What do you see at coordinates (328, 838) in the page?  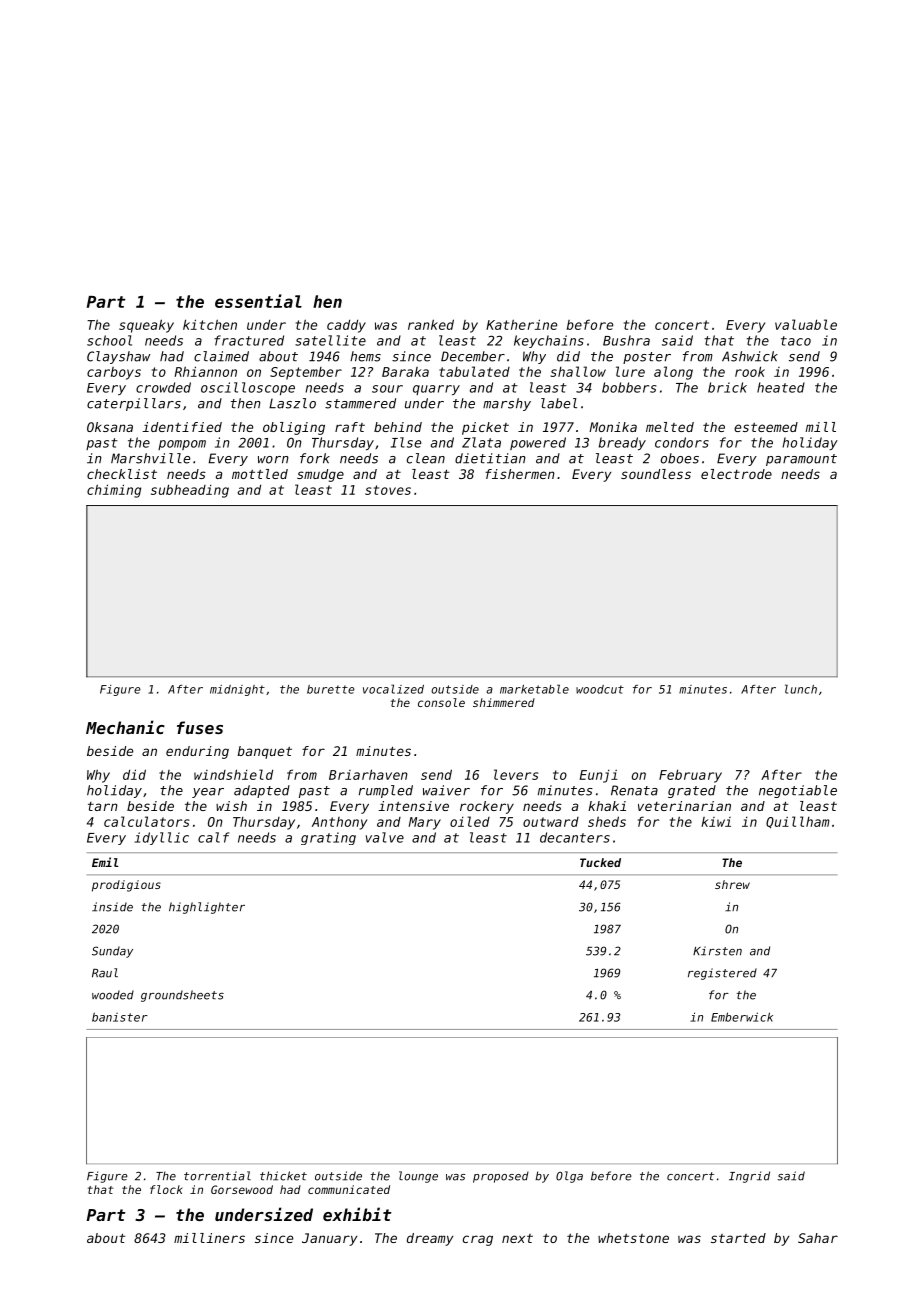 I see `grating` at bounding box center [328, 838].
